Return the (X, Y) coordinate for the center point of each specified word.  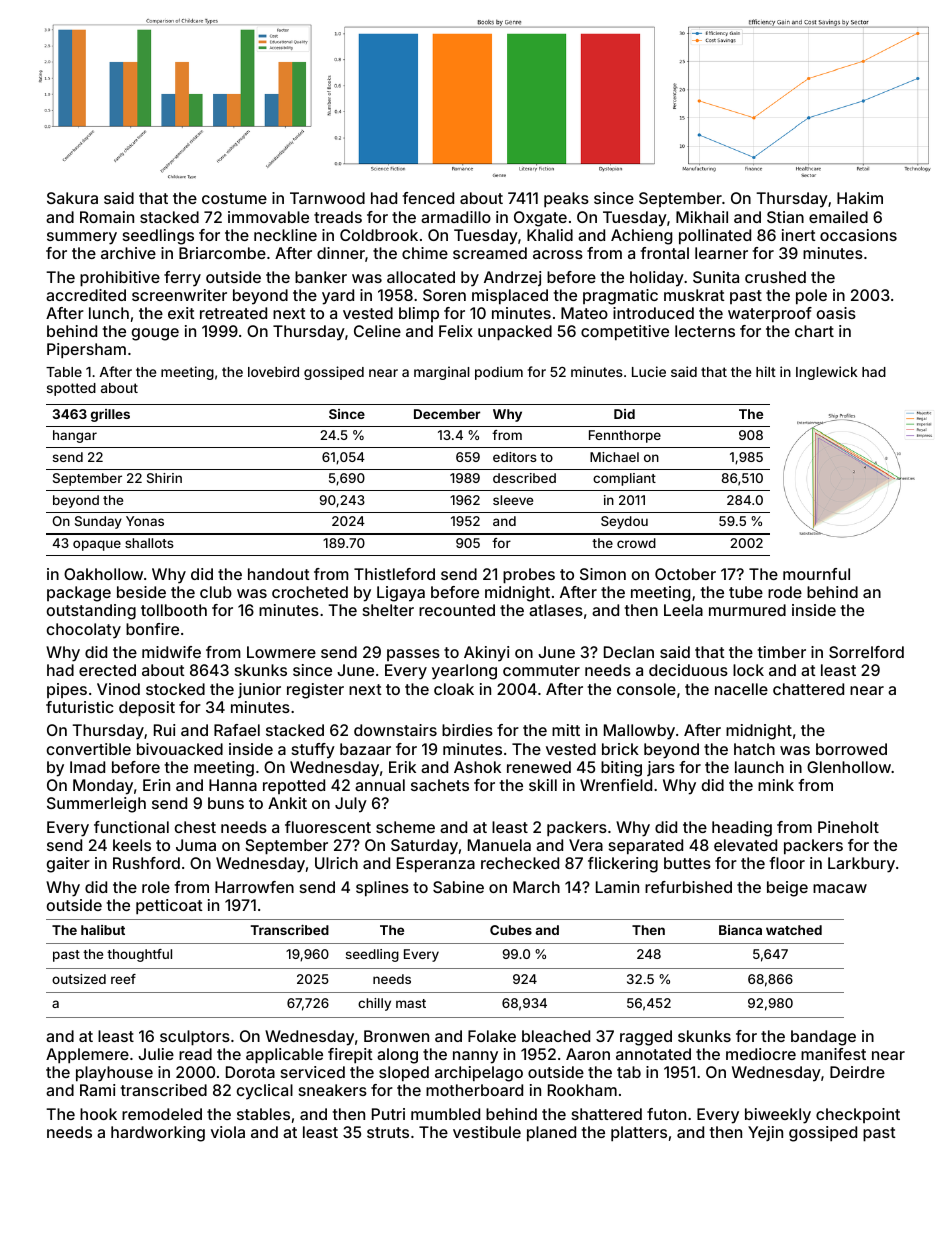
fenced (428, 198)
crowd (636, 543)
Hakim (860, 198)
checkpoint (858, 1115)
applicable (284, 1056)
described (524, 478)
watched (794, 930)
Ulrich (336, 863)
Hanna (233, 785)
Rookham (582, 1090)
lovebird (273, 371)
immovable (268, 217)
